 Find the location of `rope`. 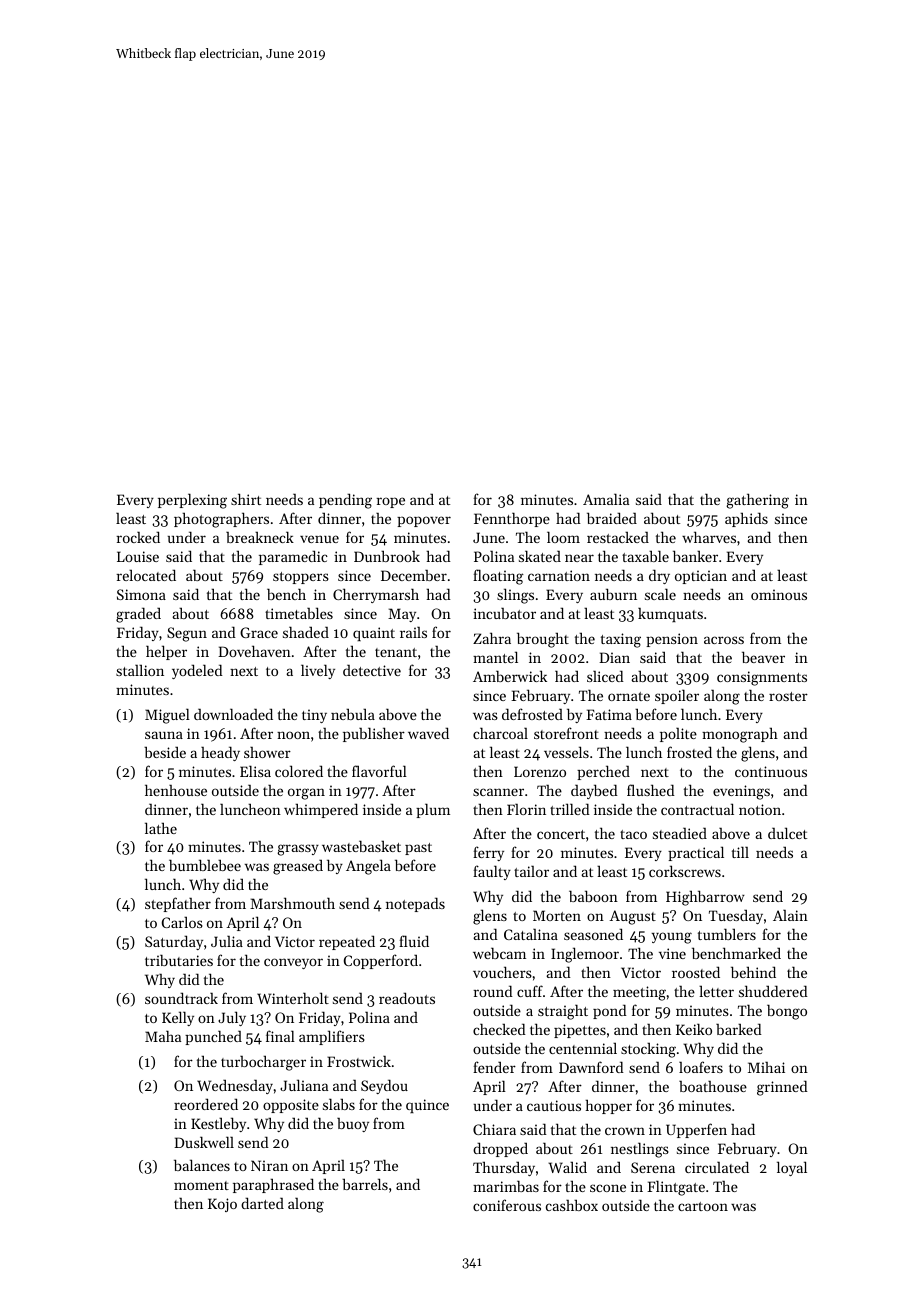

rope is located at coordinates (390, 502).
